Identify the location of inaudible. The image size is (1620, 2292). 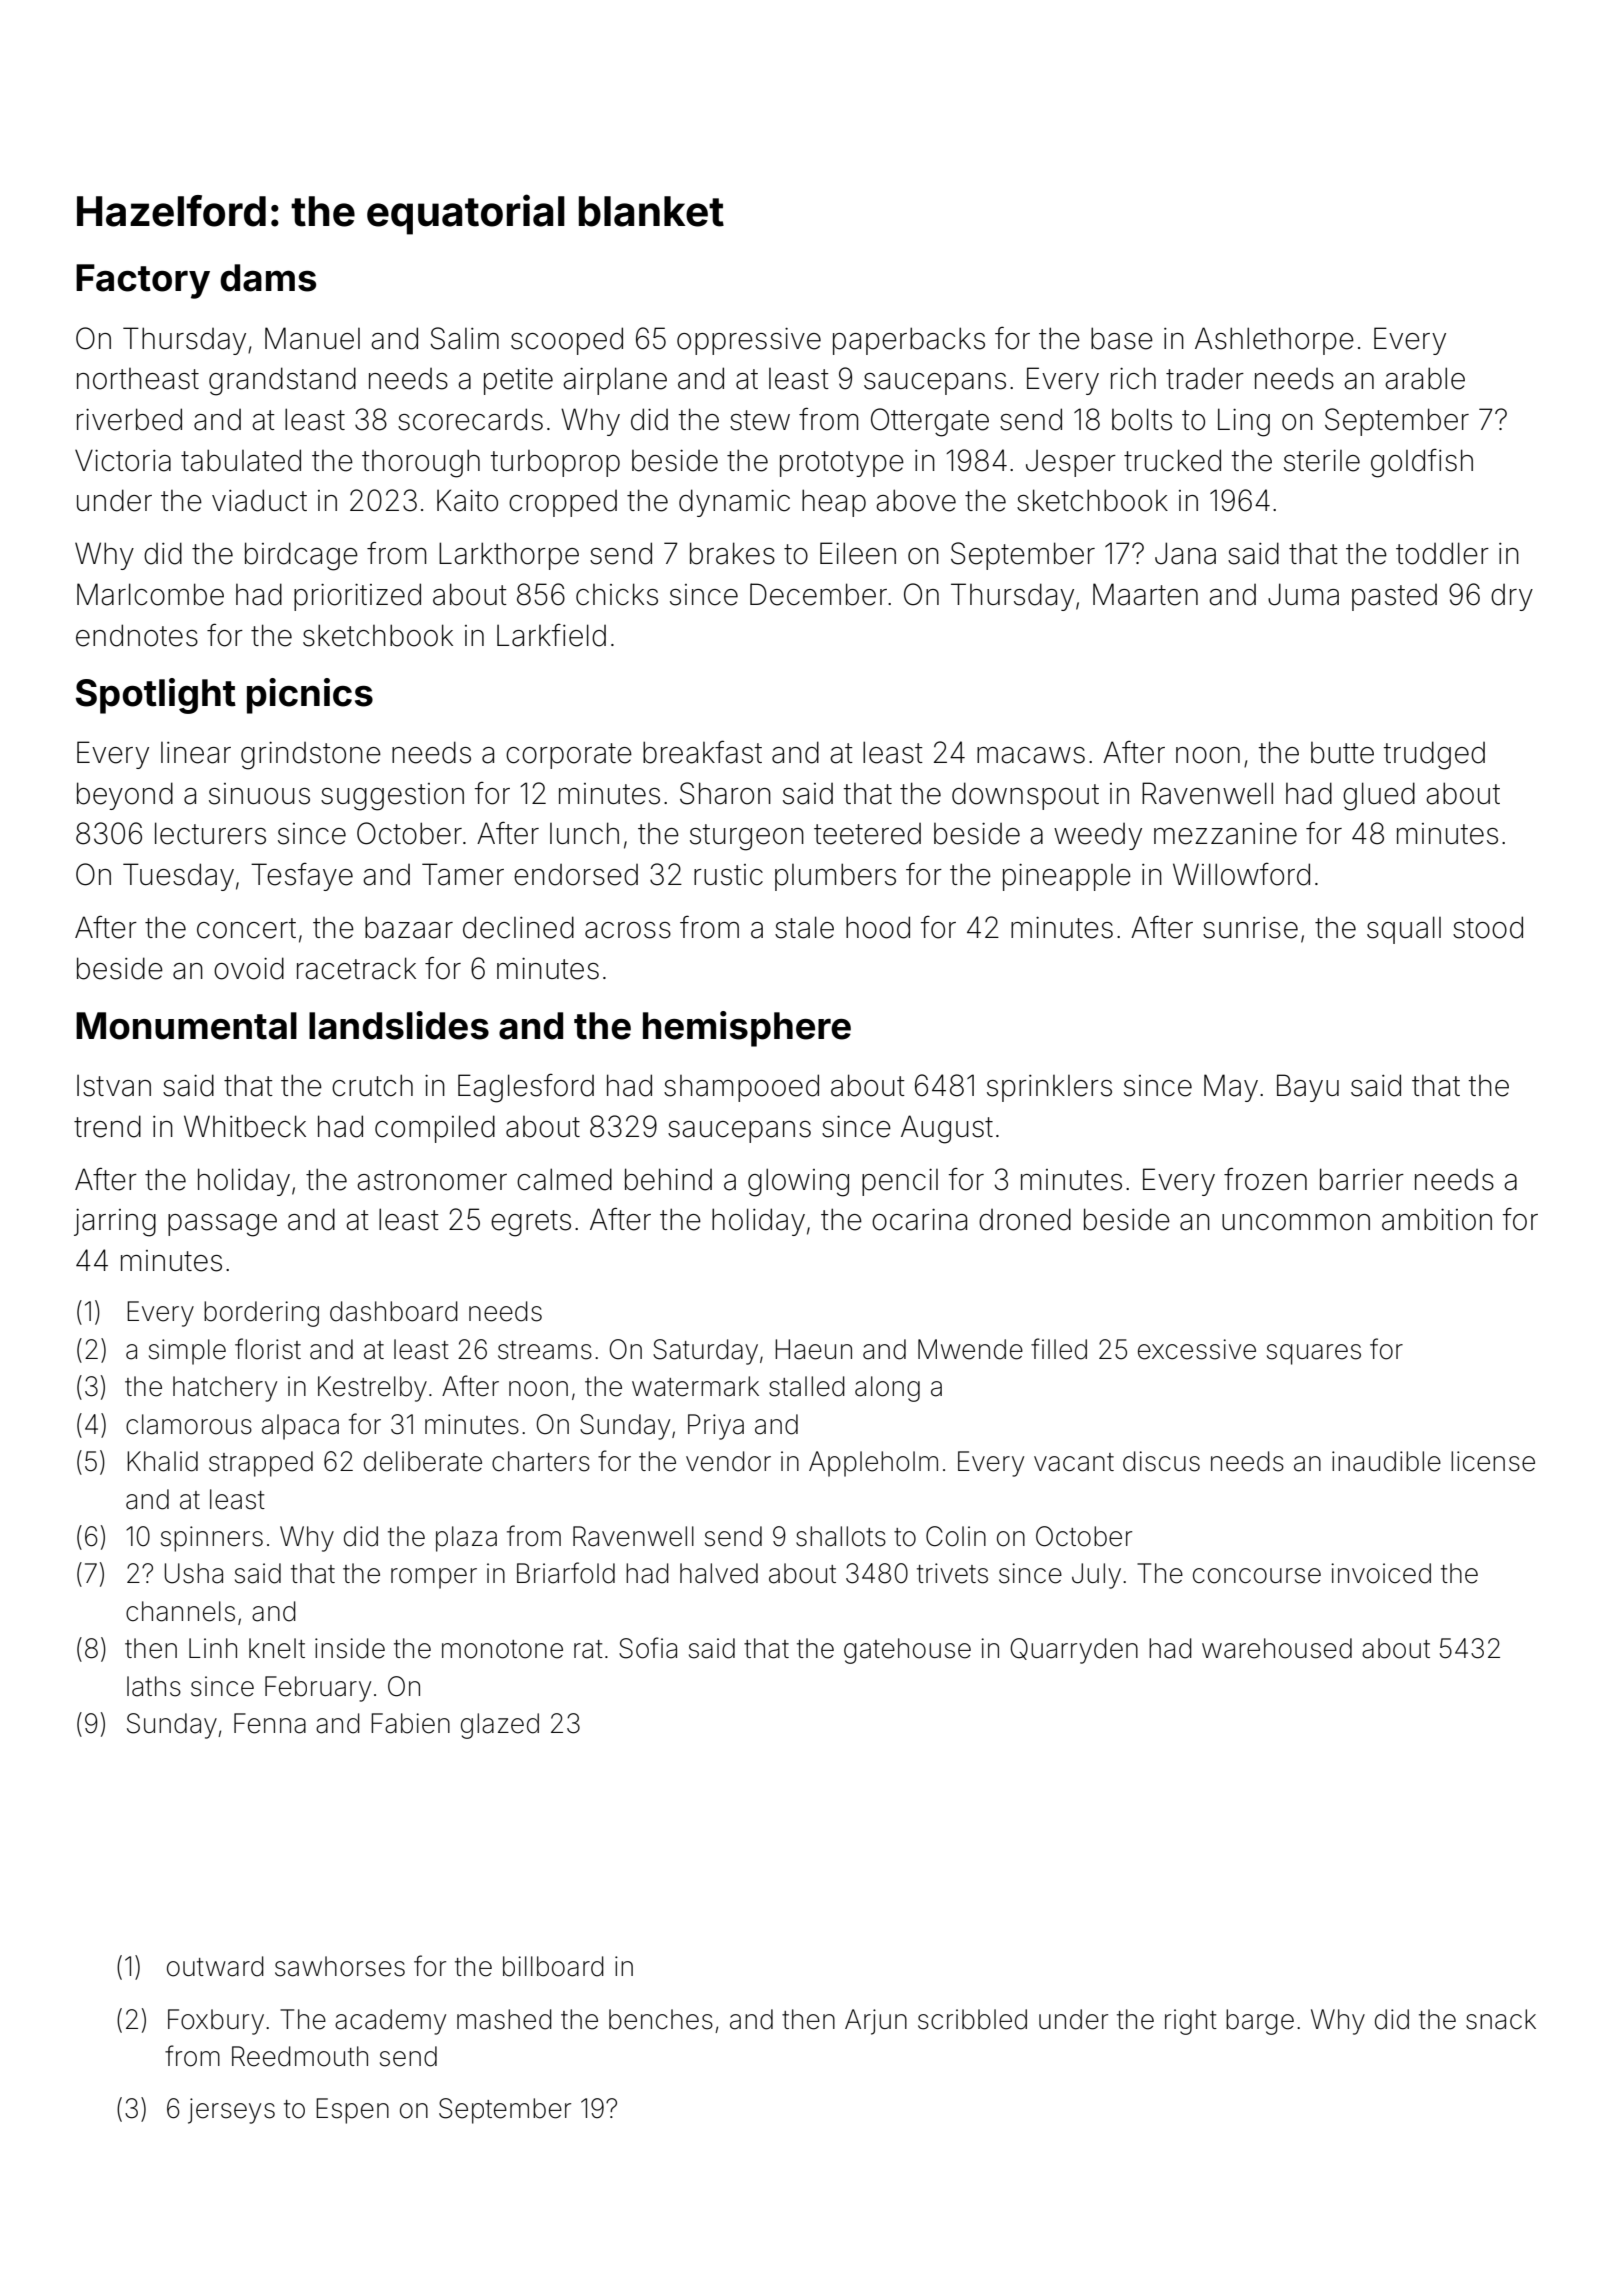
(1386, 1461).
